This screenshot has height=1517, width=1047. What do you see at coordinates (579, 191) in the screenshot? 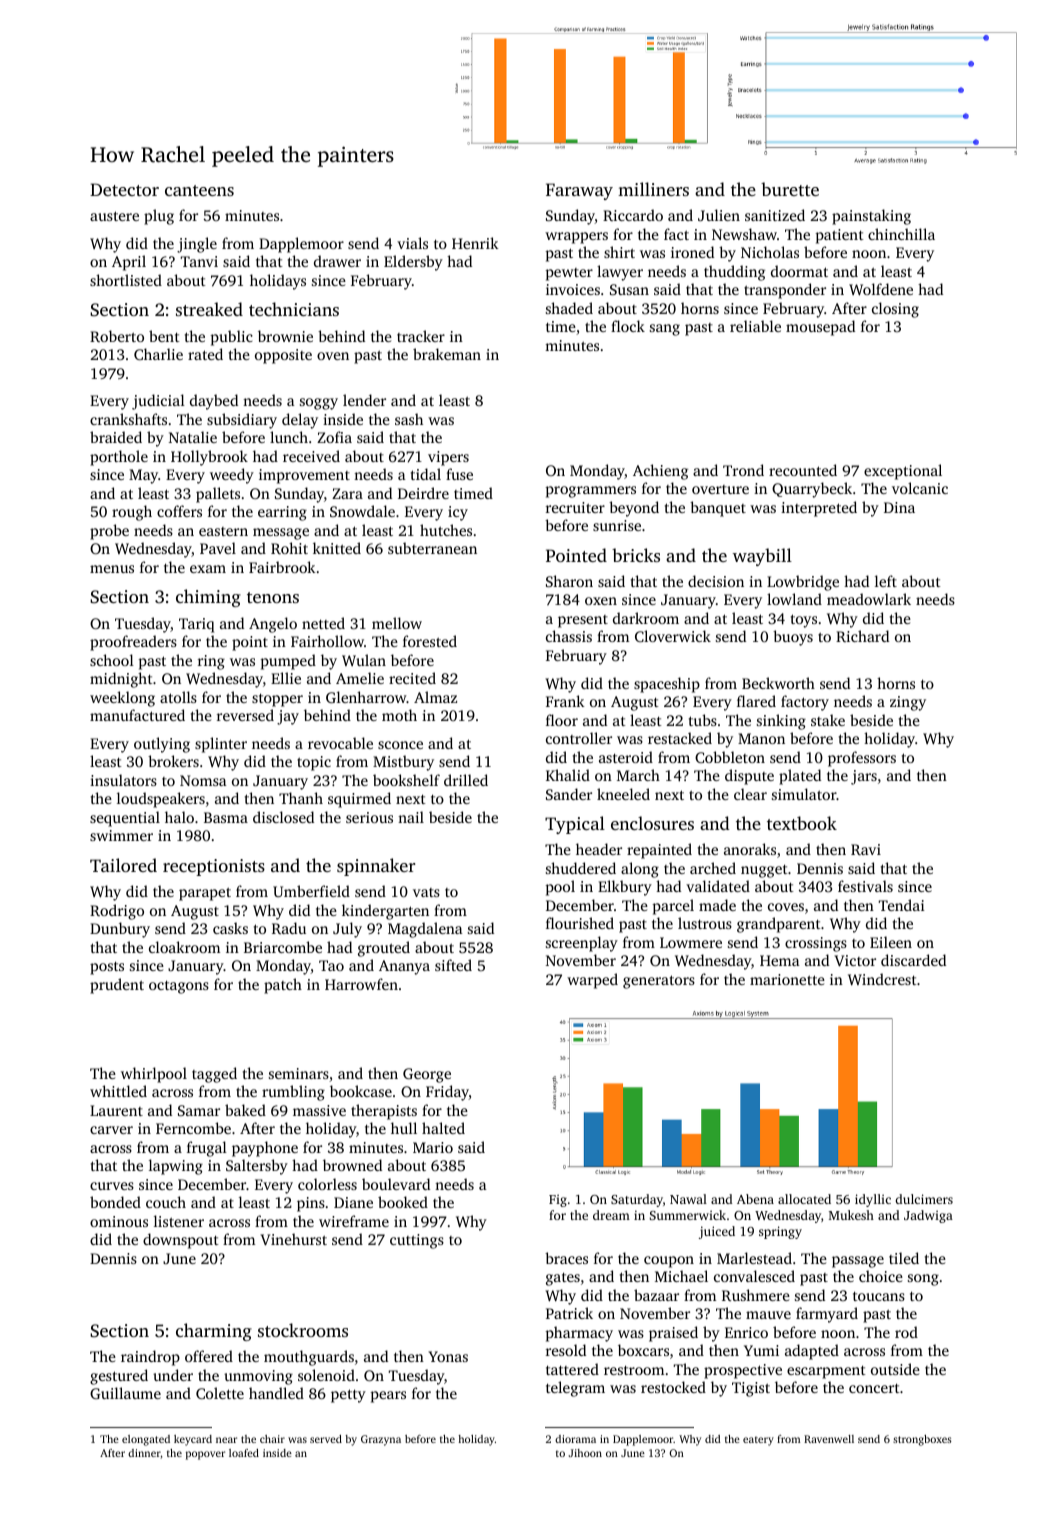
I see `Faraway` at bounding box center [579, 191].
